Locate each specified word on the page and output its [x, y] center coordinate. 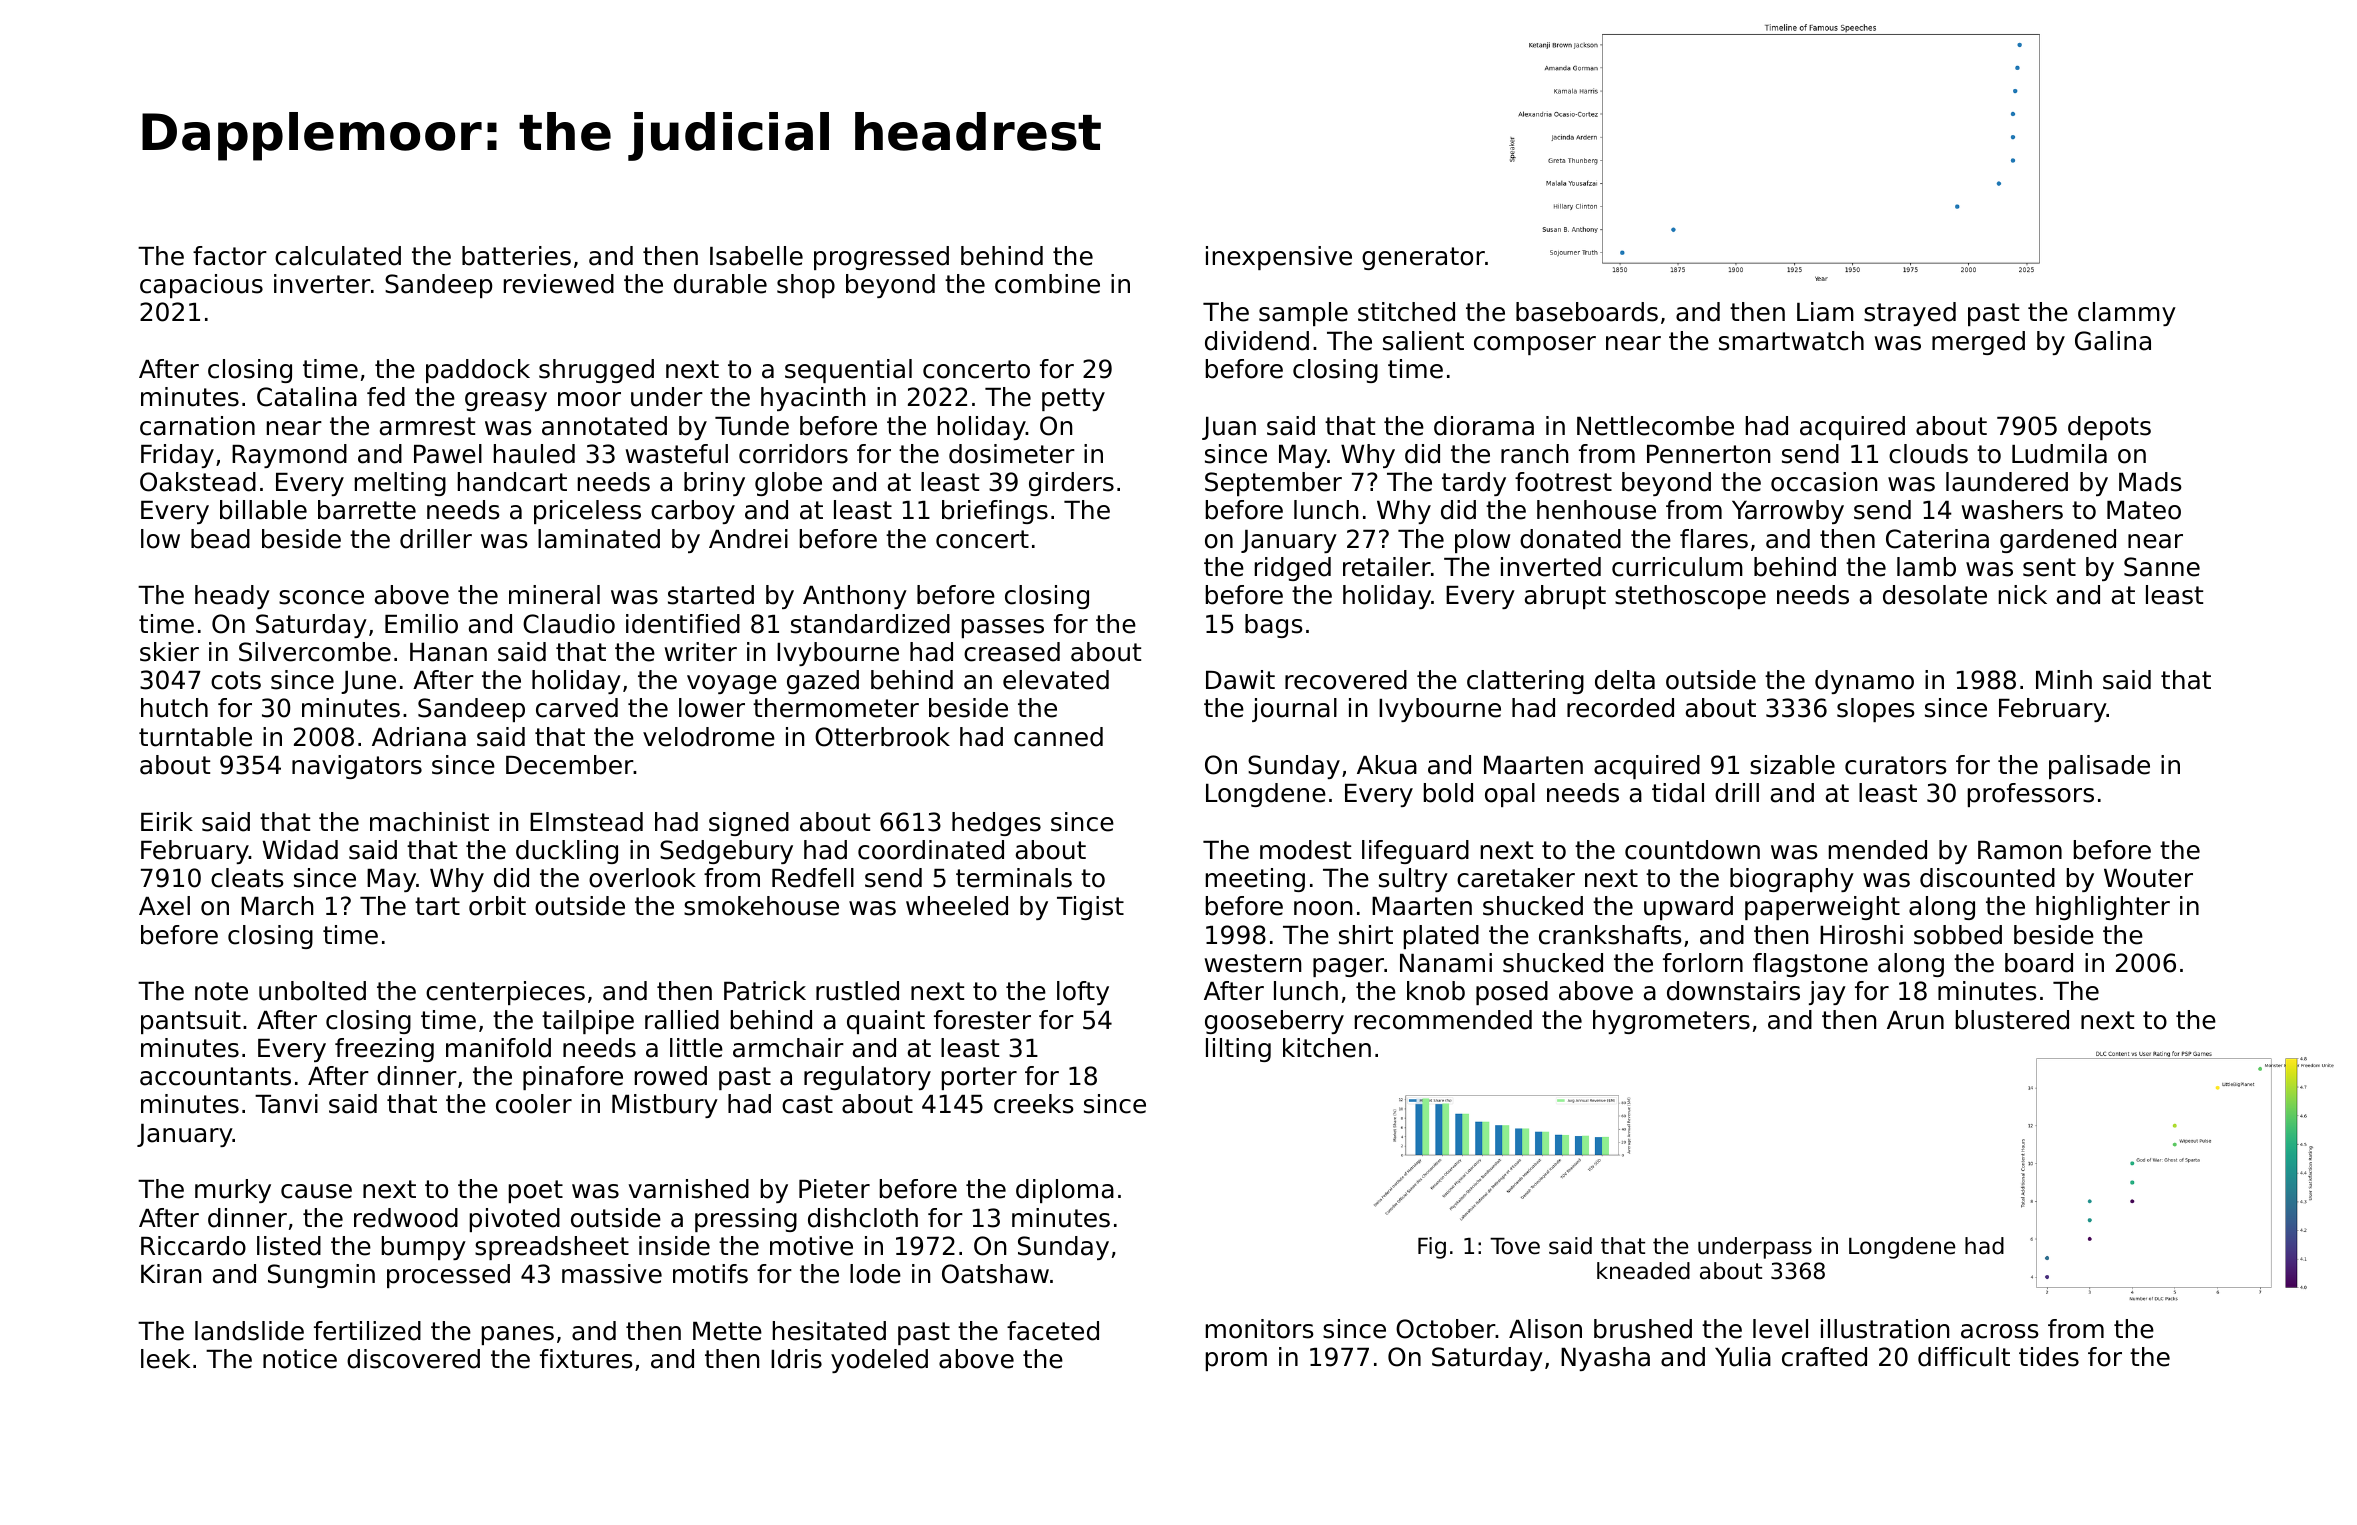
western [1253, 963]
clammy [2127, 314]
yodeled [879, 1361]
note [221, 991]
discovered [413, 1359]
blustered [2012, 1020]
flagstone [1810, 965]
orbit [497, 906]
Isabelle [756, 256]
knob [1436, 991]
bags [1274, 626]
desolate [1935, 595]
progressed [881, 258]
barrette [367, 510]
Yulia [1743, 1357]
